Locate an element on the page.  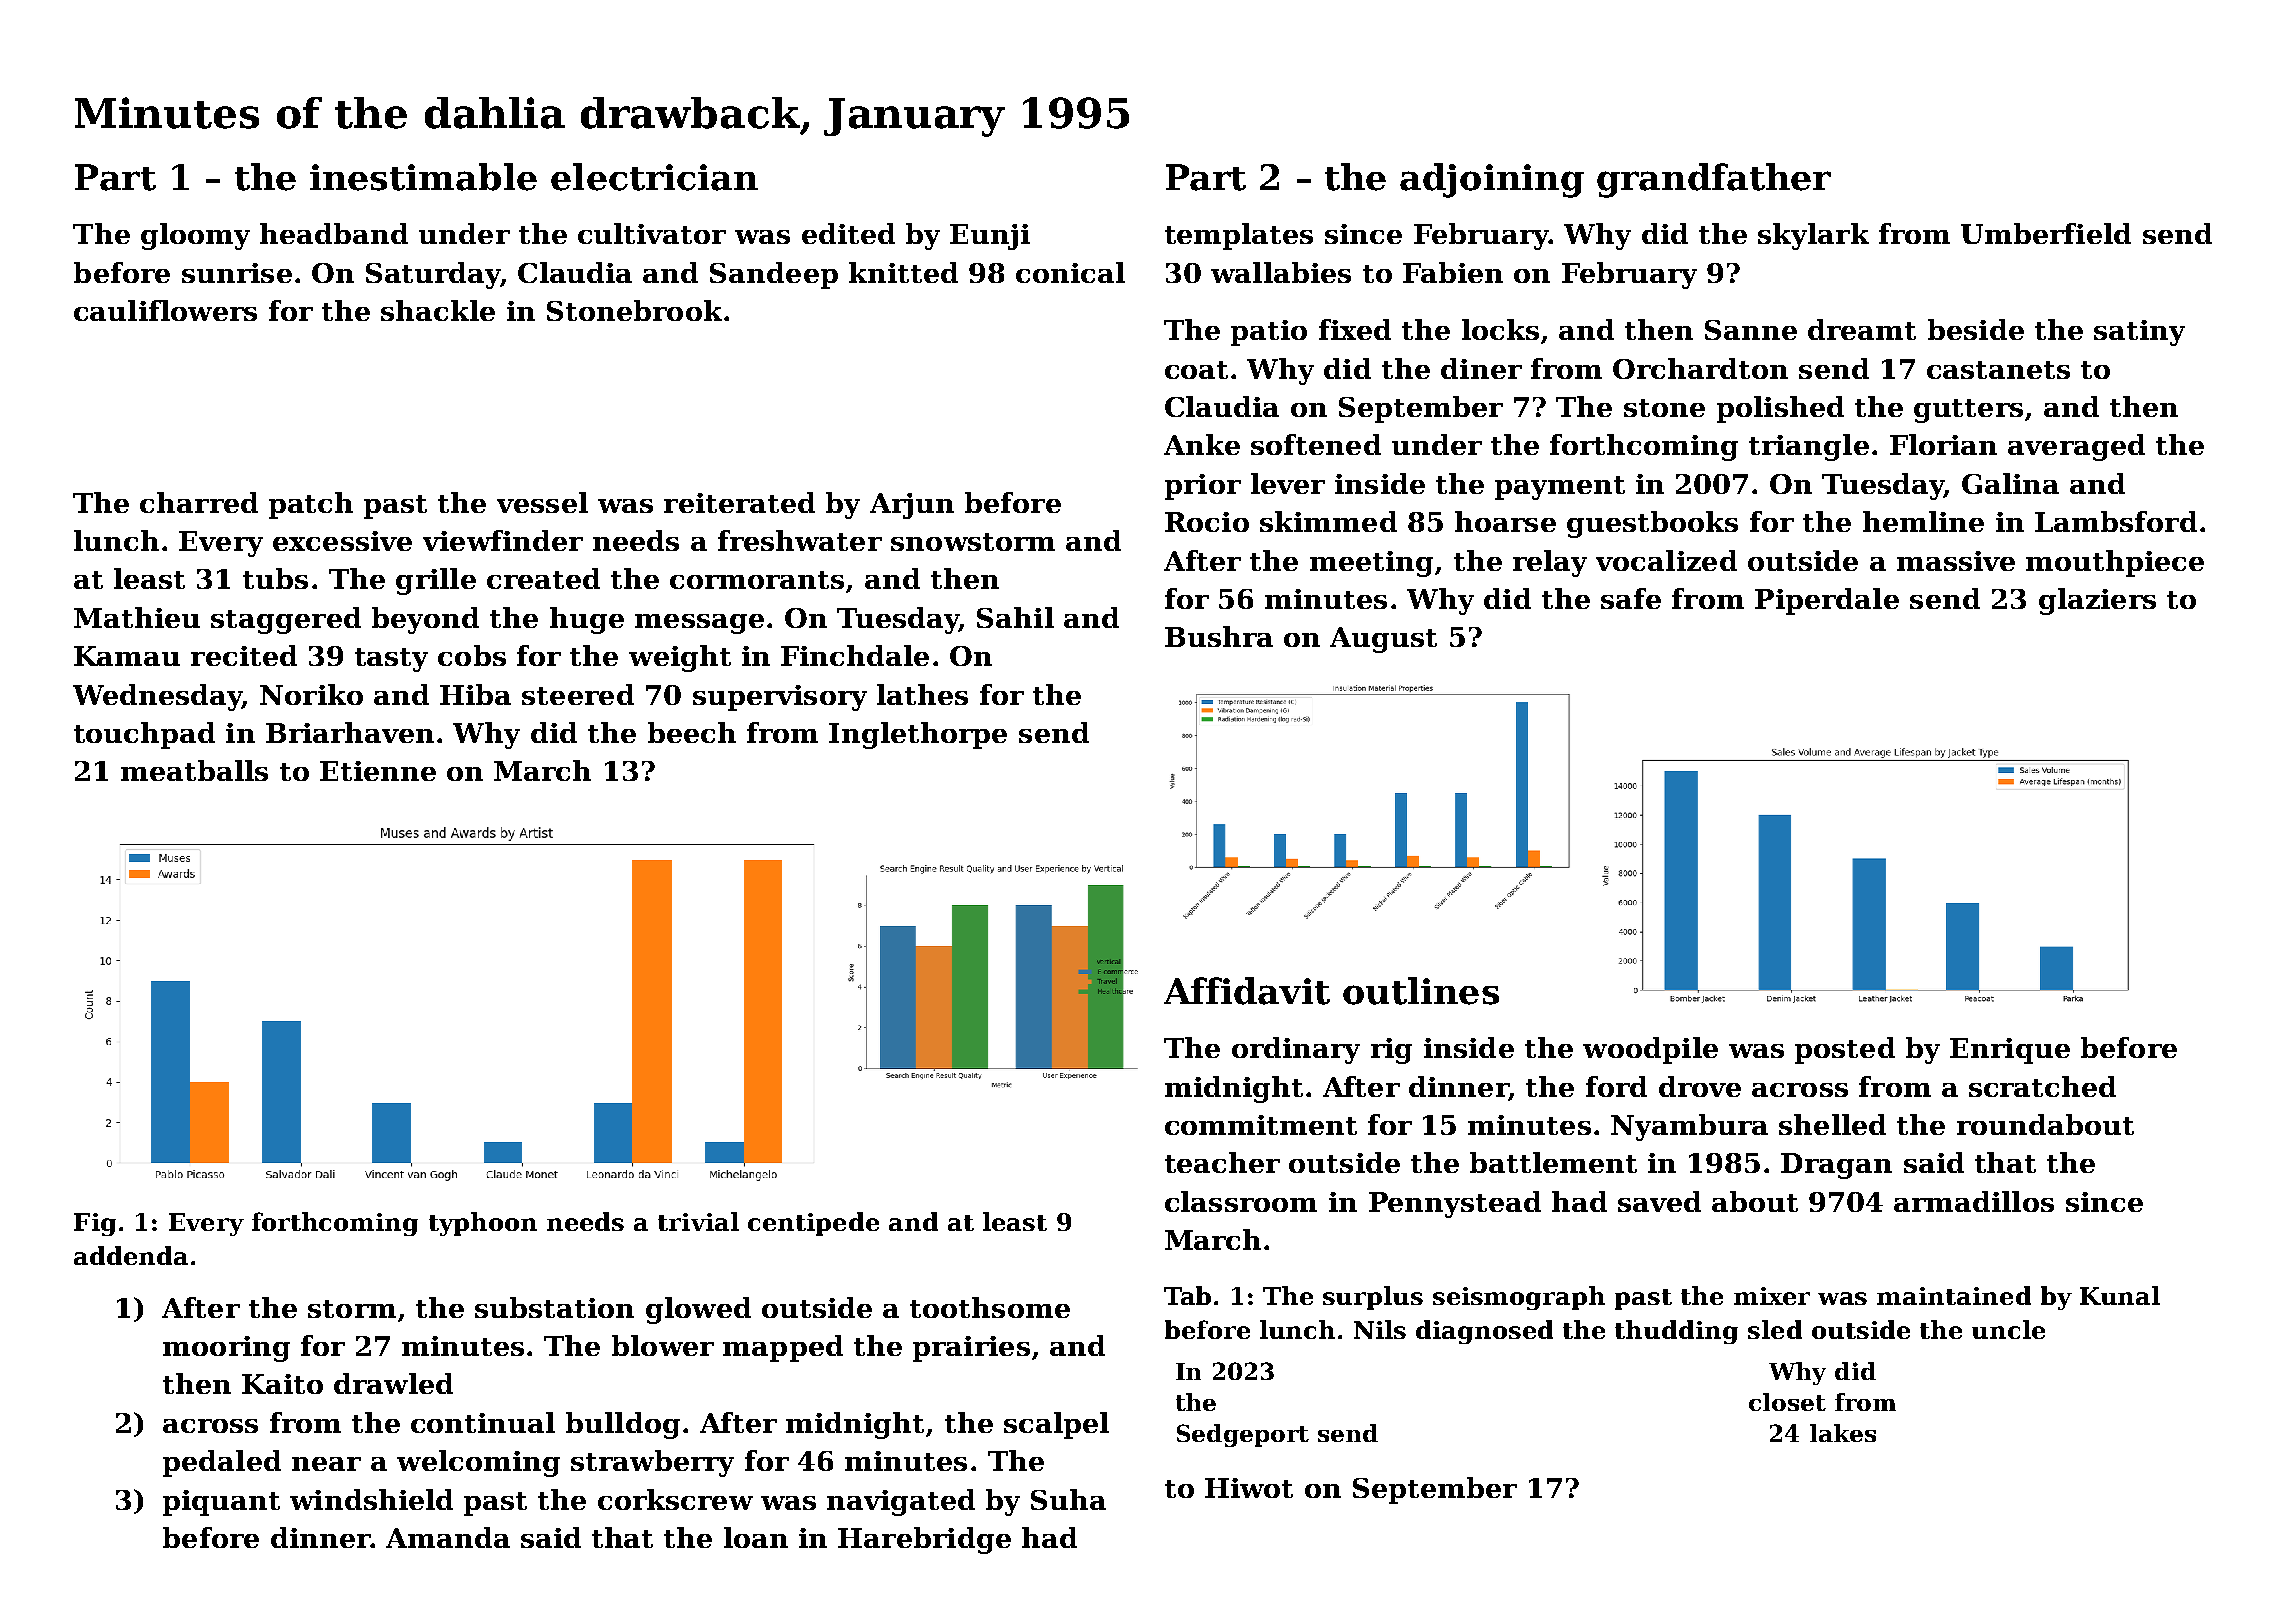
piquant is located at coordinates (221, 1503).
